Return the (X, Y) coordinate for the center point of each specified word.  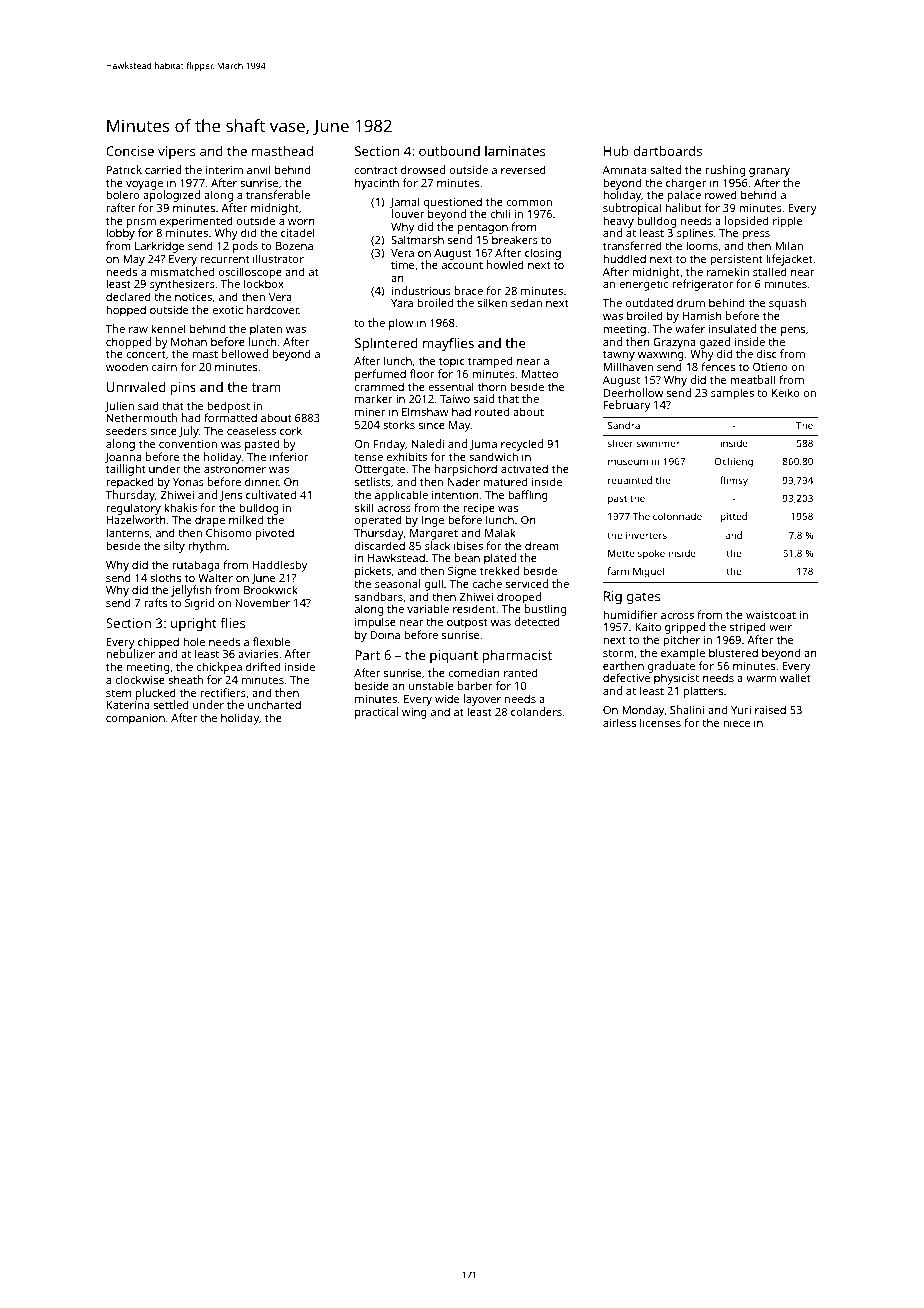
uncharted (274, 704)
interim (224, 170)
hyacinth (377, 184)
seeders (126, 430)
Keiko (786, 392)
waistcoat (771, 615)
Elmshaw (425, 411)
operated (378, 521)
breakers (515, 239)
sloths (165, 577)
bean (467, 557)
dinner (262, 481)
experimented (196, 222)
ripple (787, 222)
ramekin (728, 271)
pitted (734, 517)
